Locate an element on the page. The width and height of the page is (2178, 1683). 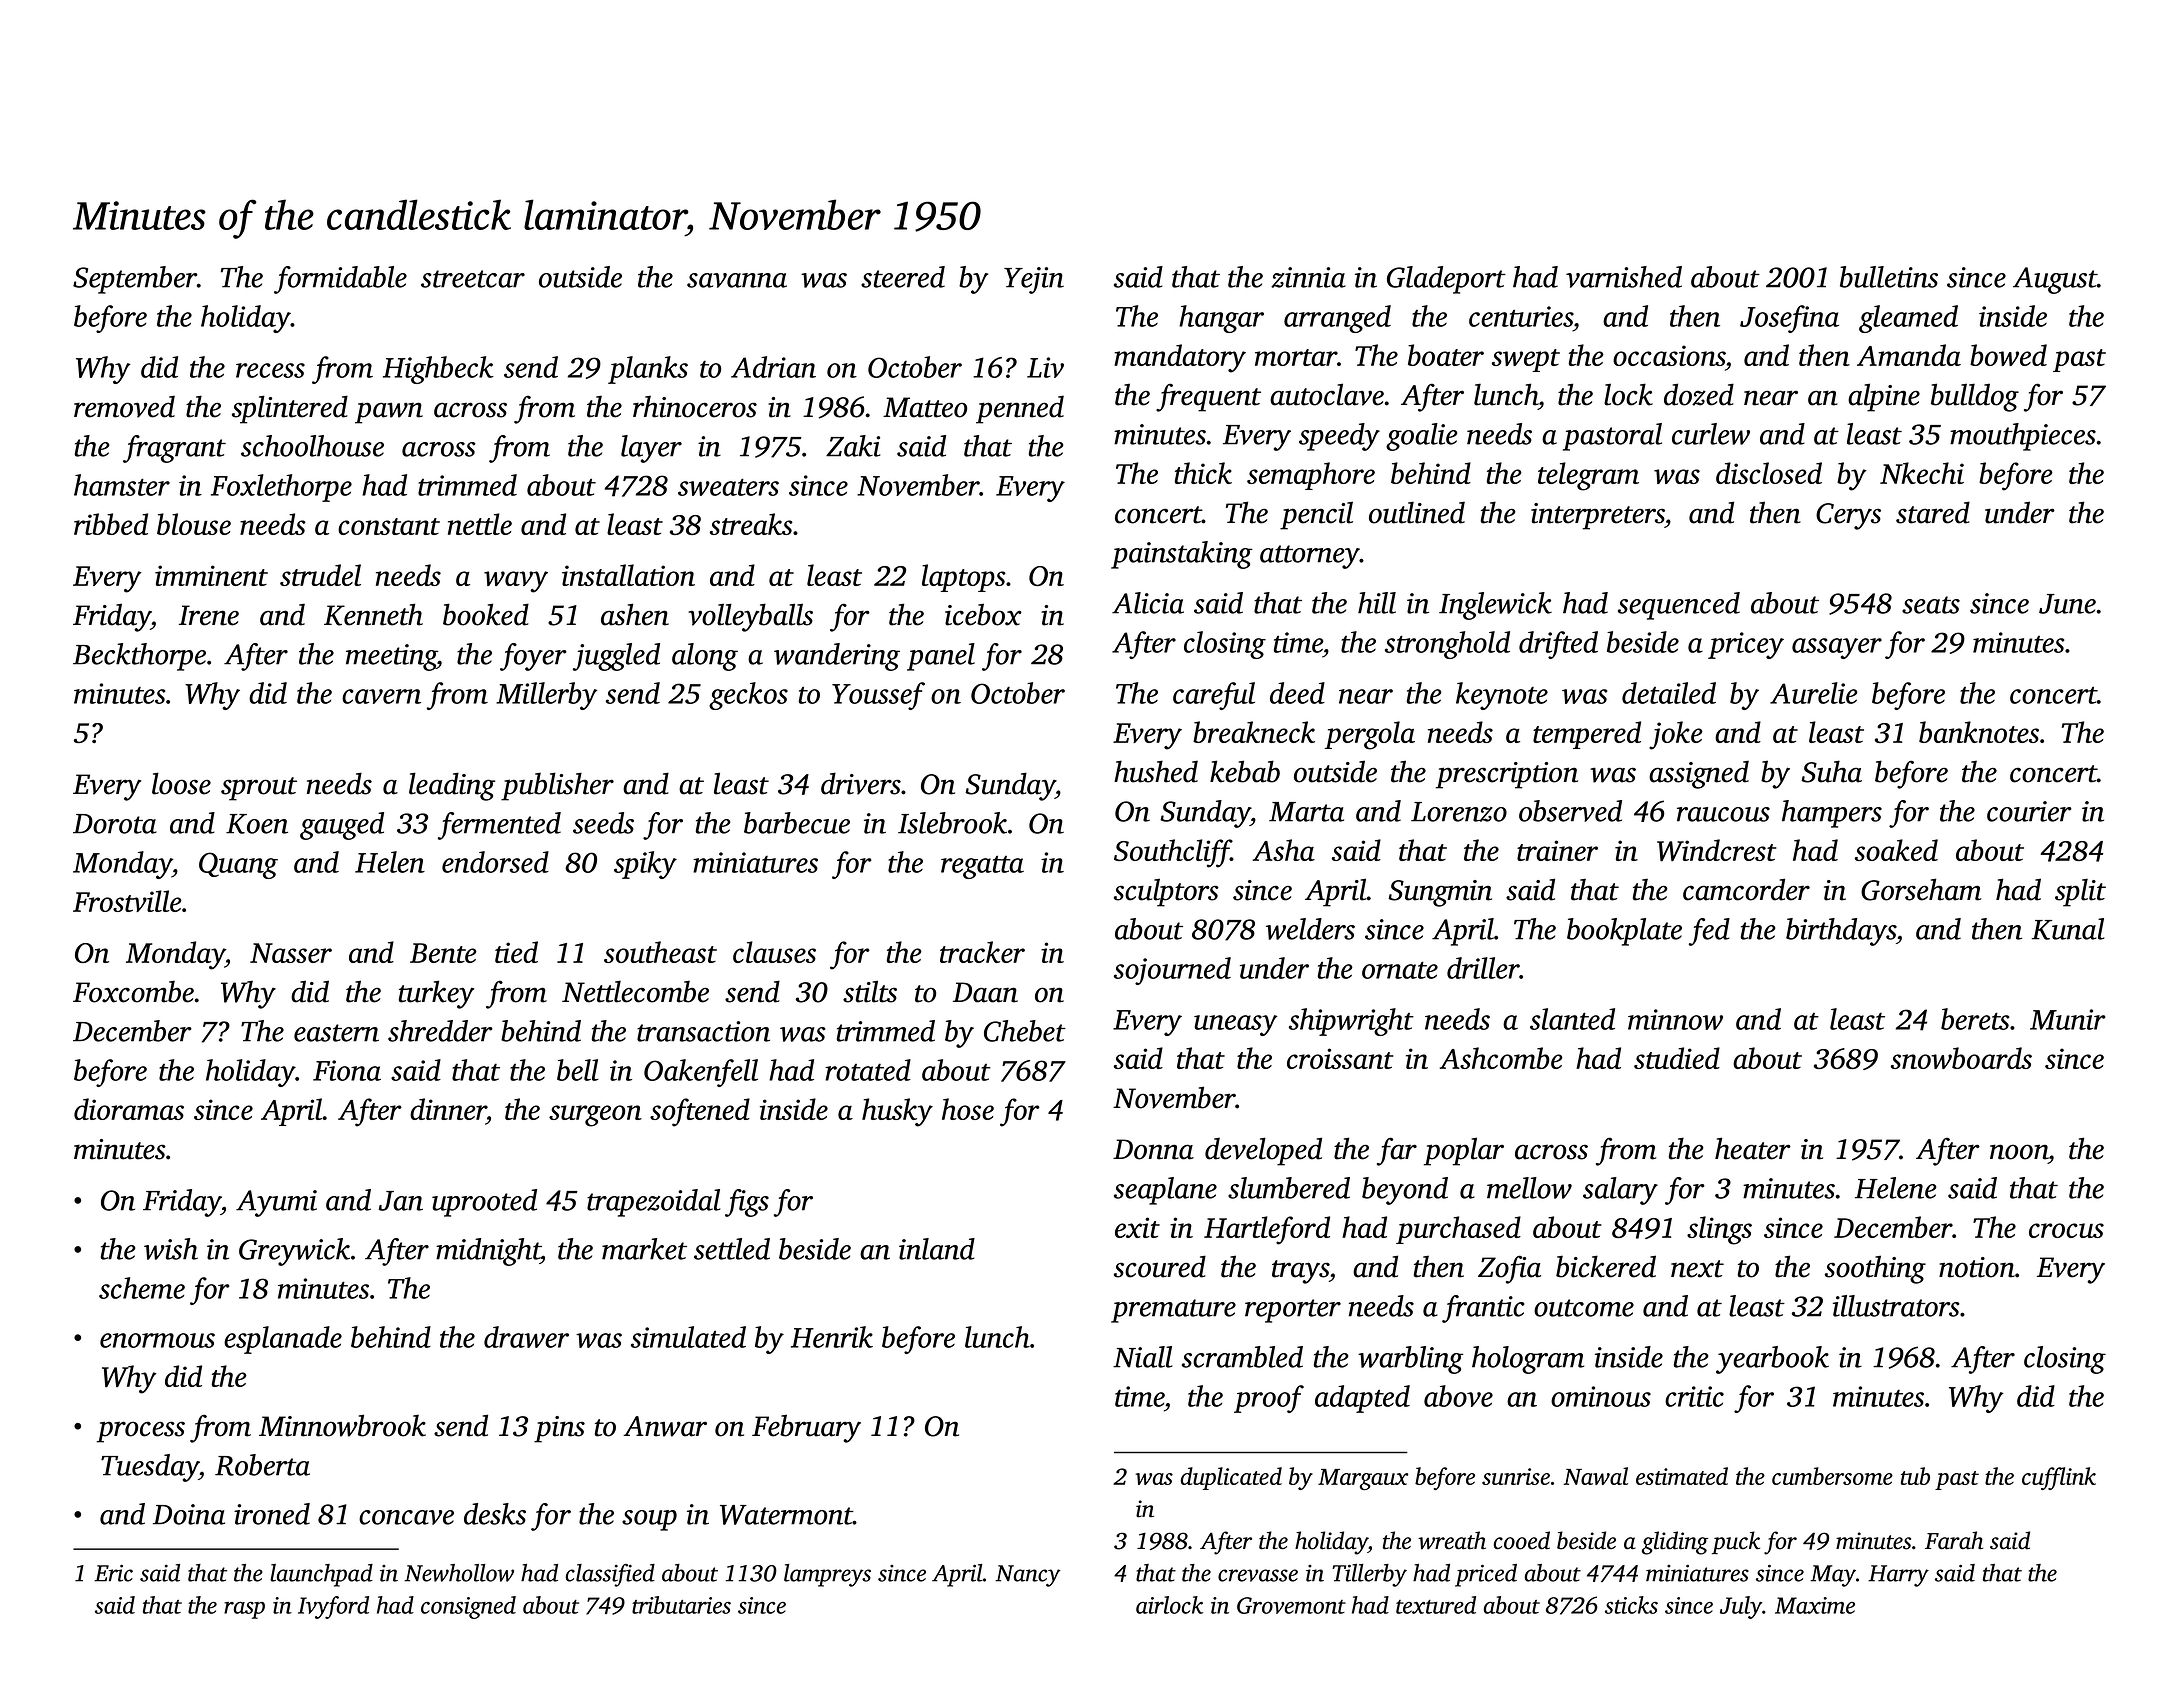
tied is located at coordinates (516, 952).
